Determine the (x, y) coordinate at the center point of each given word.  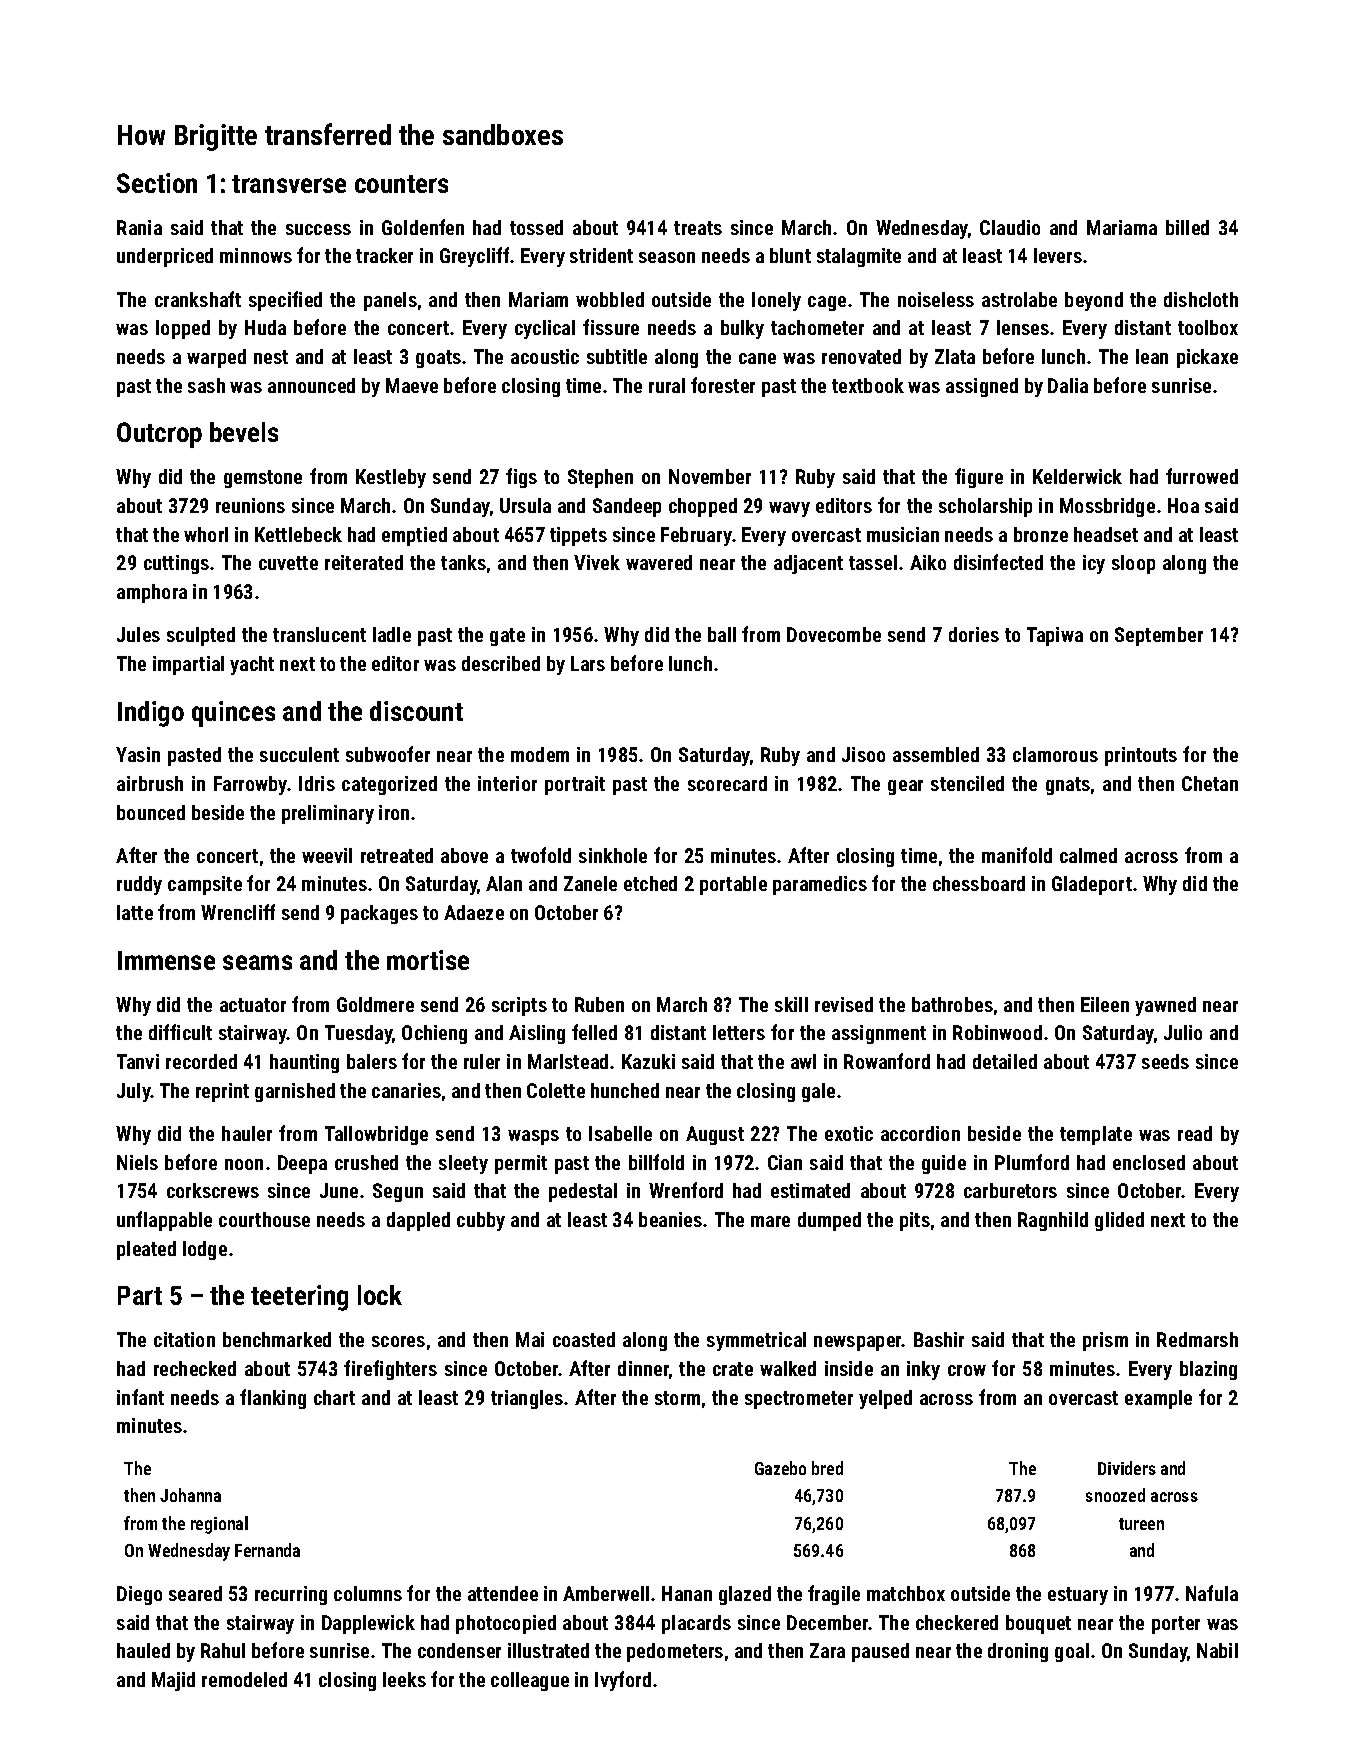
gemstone (263, 479)
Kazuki (648, 1061)
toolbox (1208, 327)
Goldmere (375, 1004)
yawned (1165, 1006)
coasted (584, 1339)
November (710, 476)
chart (334, 1397)
